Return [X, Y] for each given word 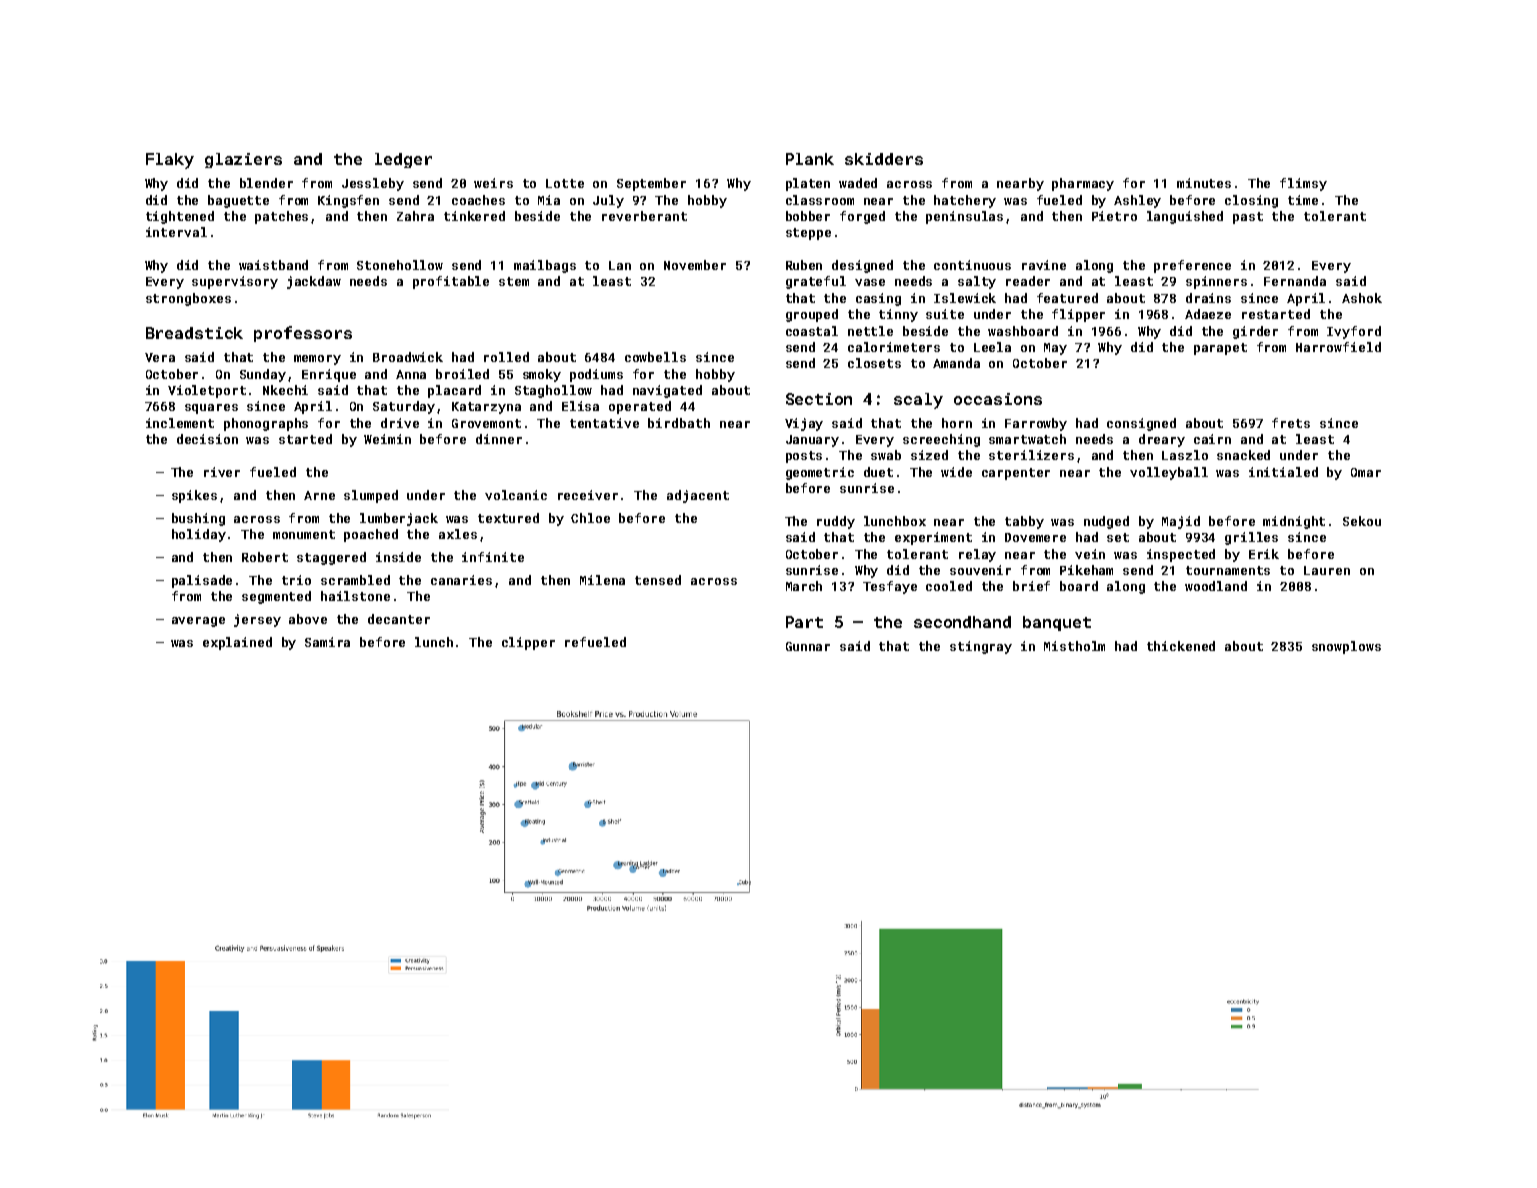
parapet [1220, 349]
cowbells [655, 357]
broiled [462, 374]
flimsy [1303, 184]
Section [819, 399]
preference [1192, 266]
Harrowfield [1338, 347]
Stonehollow [400, 265]
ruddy [836, 522]
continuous [972, 265]
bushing [198, 519]
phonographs [266, 424]
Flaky [170, 161]
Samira [327, 642]
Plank [810, 159]
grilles [1251, 538]
